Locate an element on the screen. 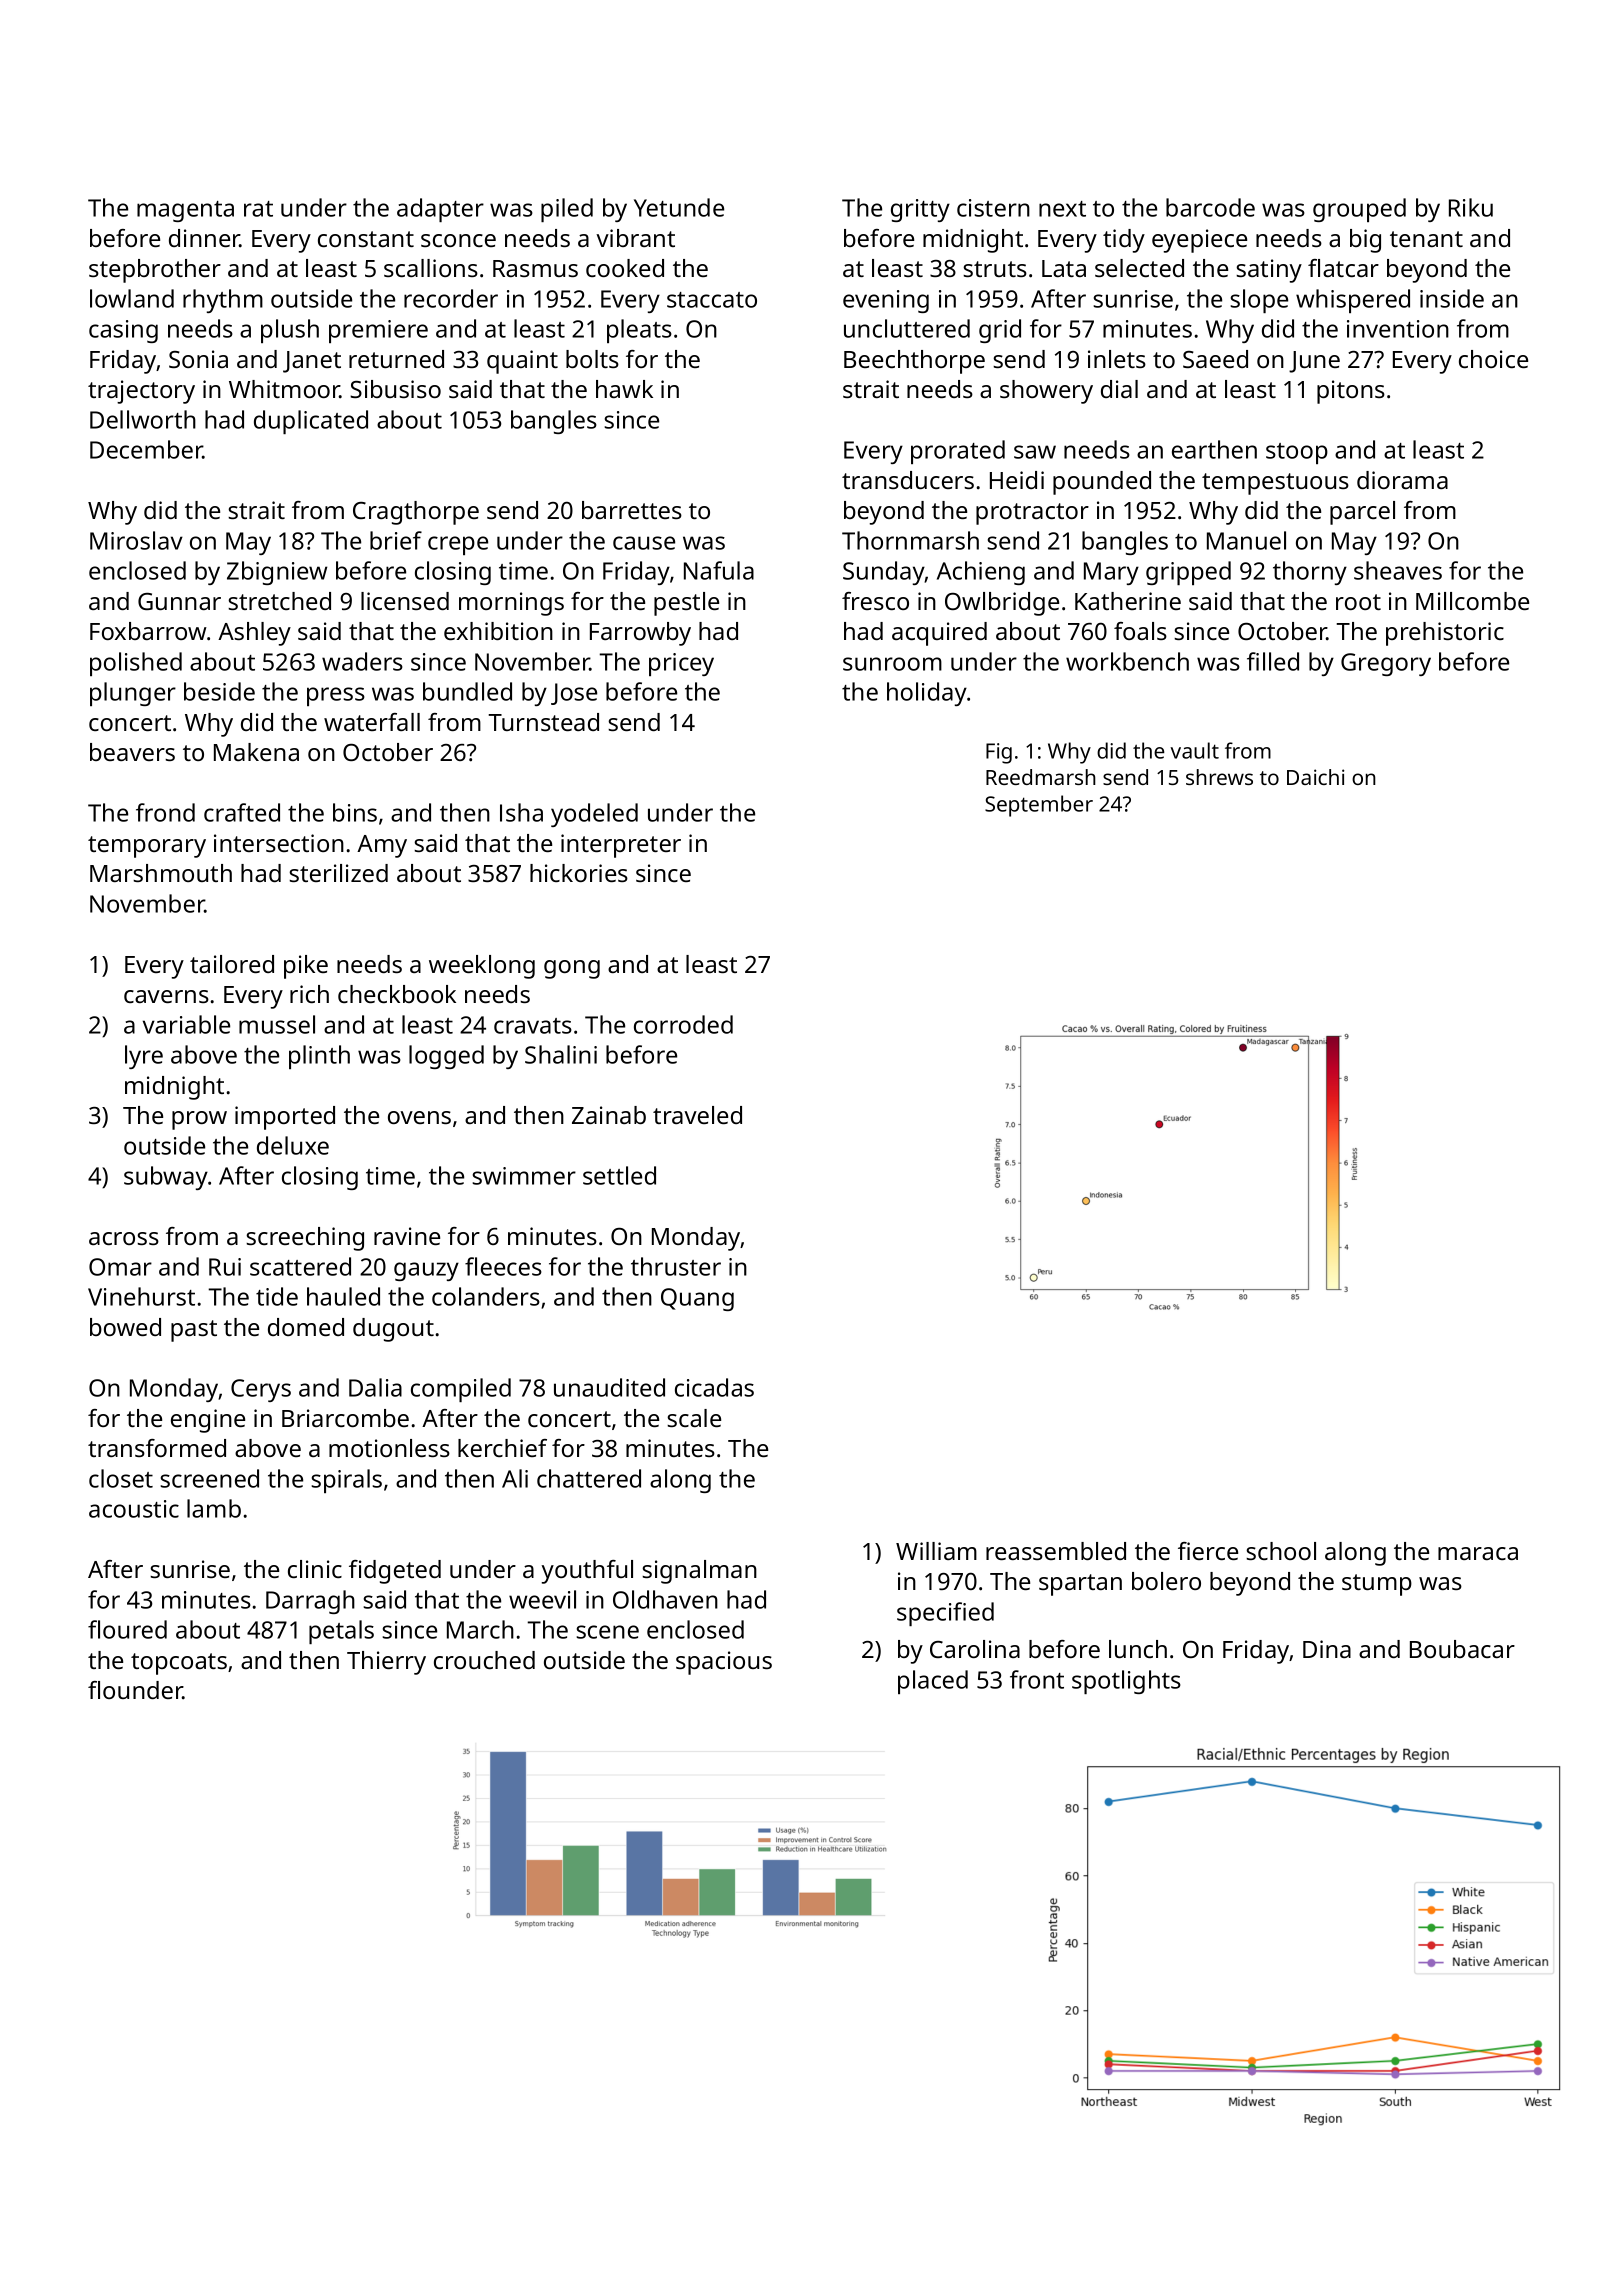  maraca is located at coordinates (1478, 1553).
